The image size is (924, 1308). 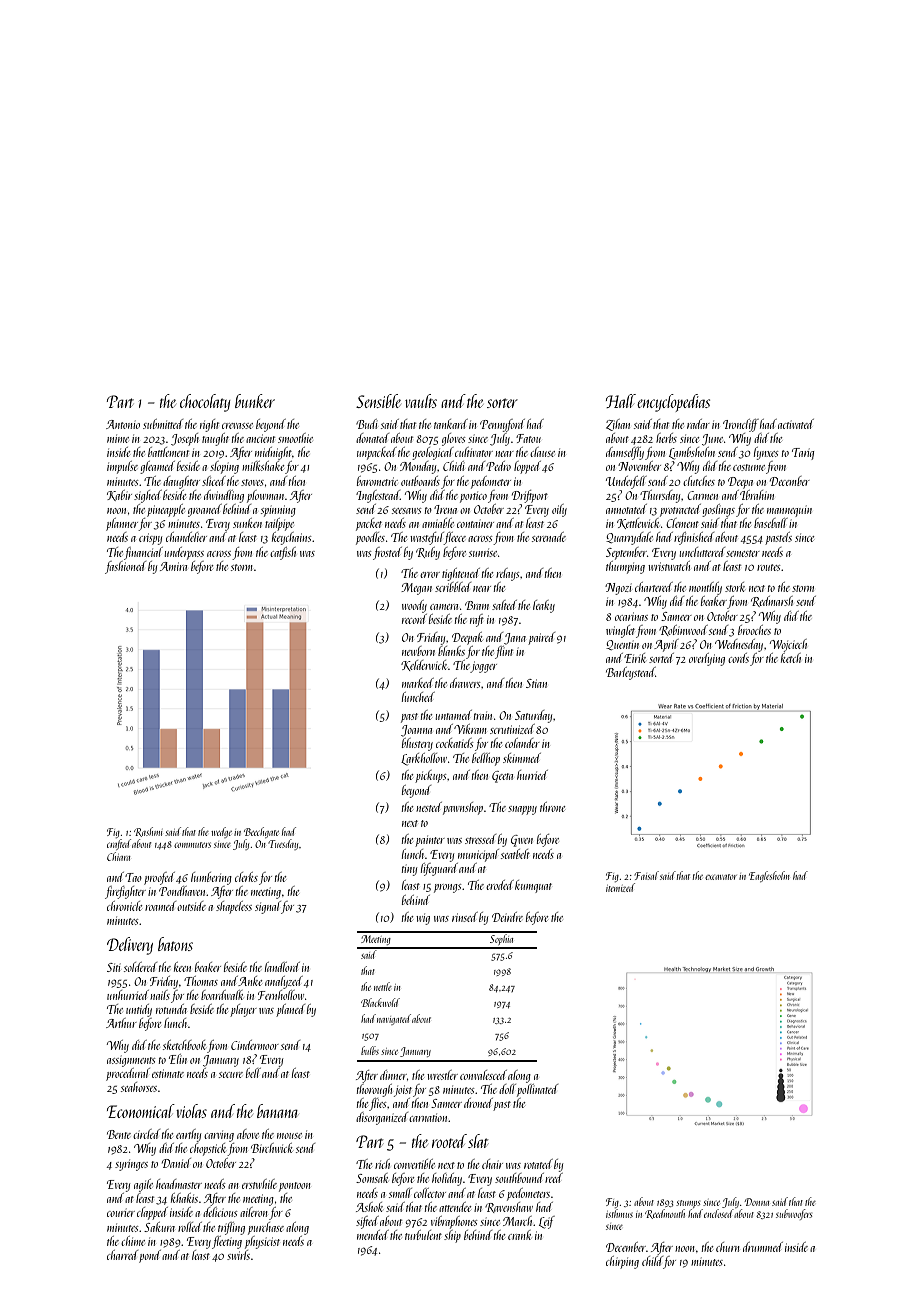 What do you see at coordinates (259, 1184) in the image?
I see `erstwhile` at bounding box center [259, 1184].
